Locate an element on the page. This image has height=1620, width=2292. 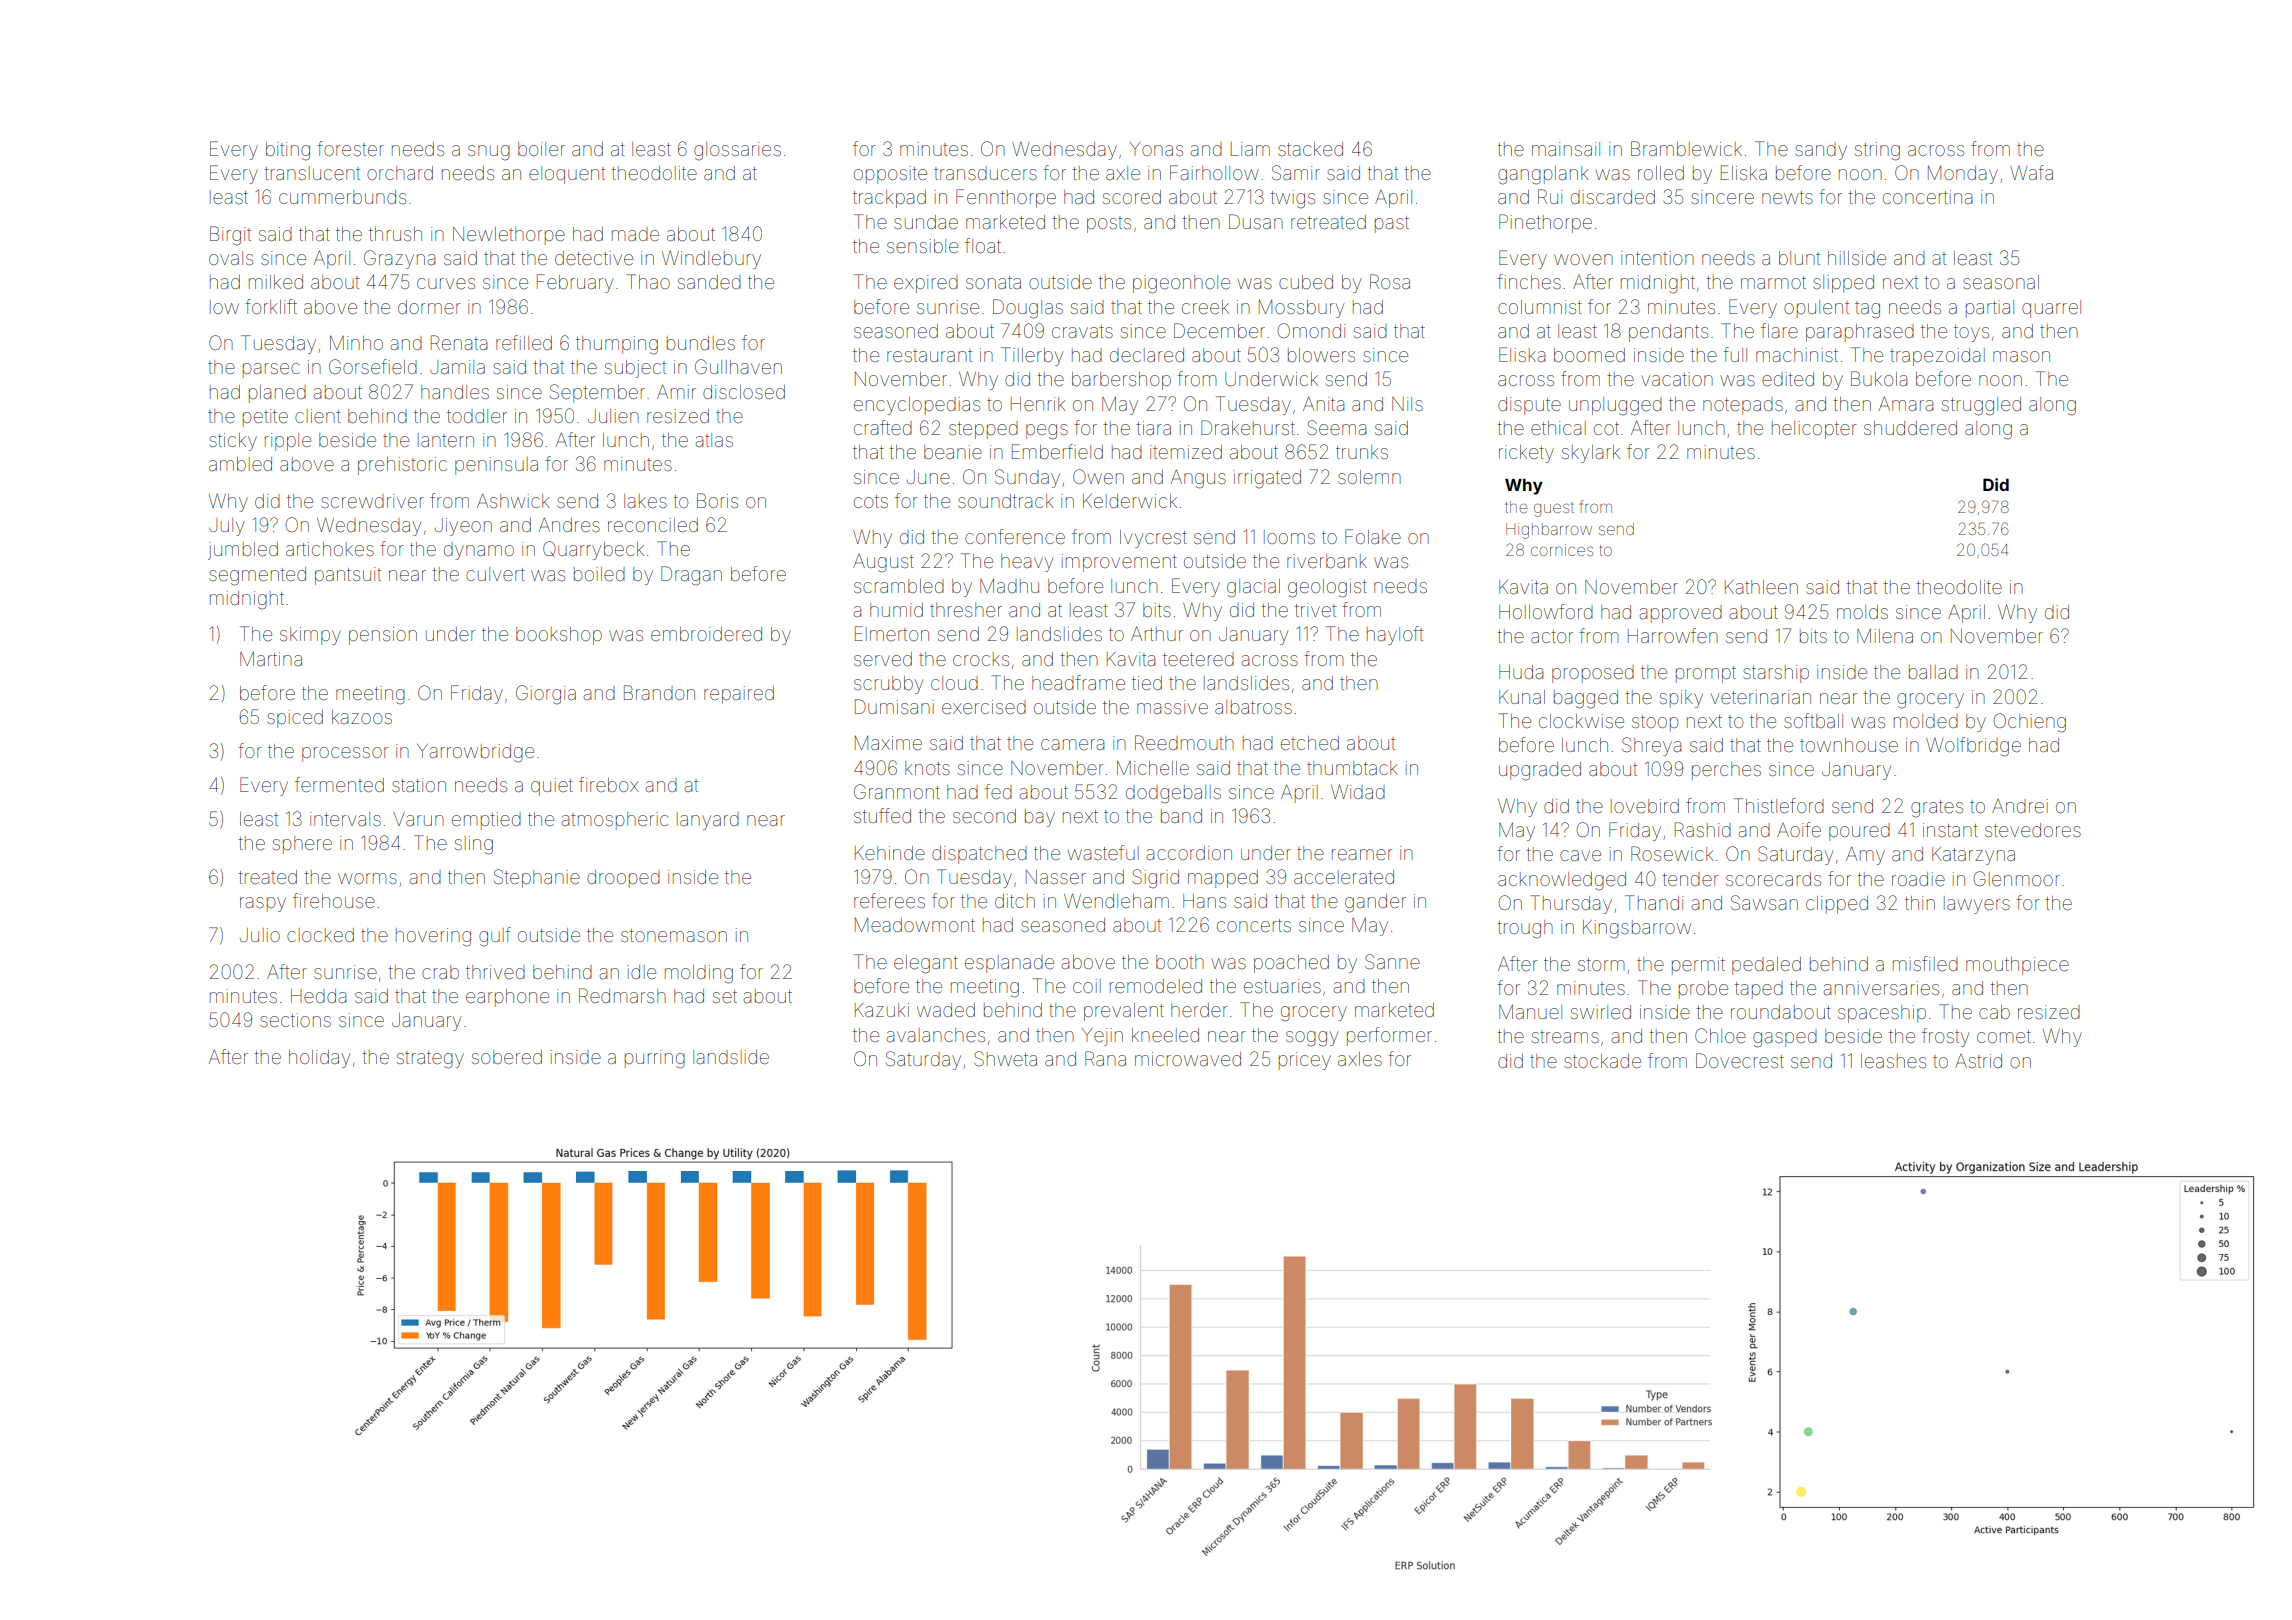
looms is located at coordinates (1289, 537).
